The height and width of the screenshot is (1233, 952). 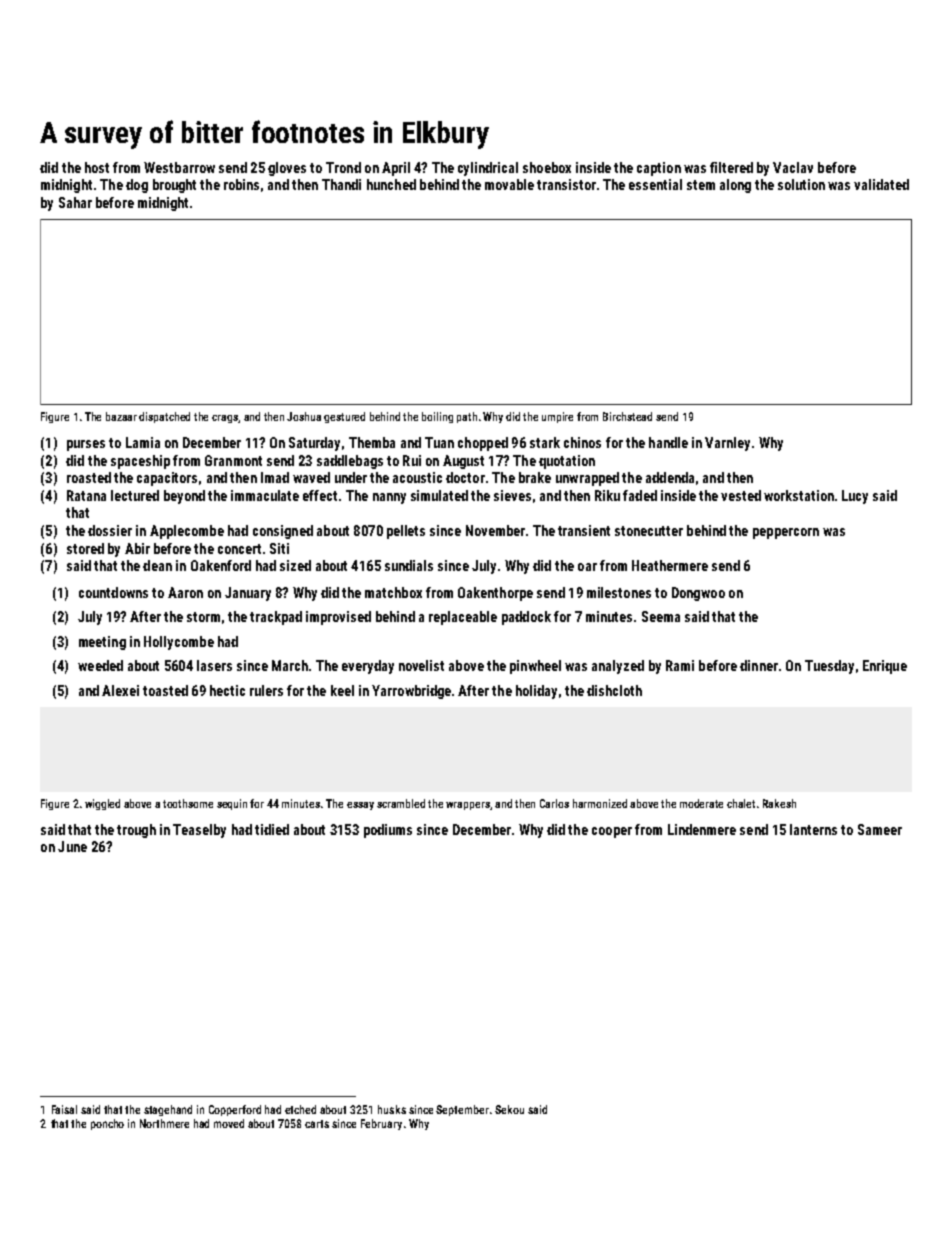 What do you see at coordinates (793, 167) in the screenshot?
I see `Vaclav` at bounding box center [793, 167].
